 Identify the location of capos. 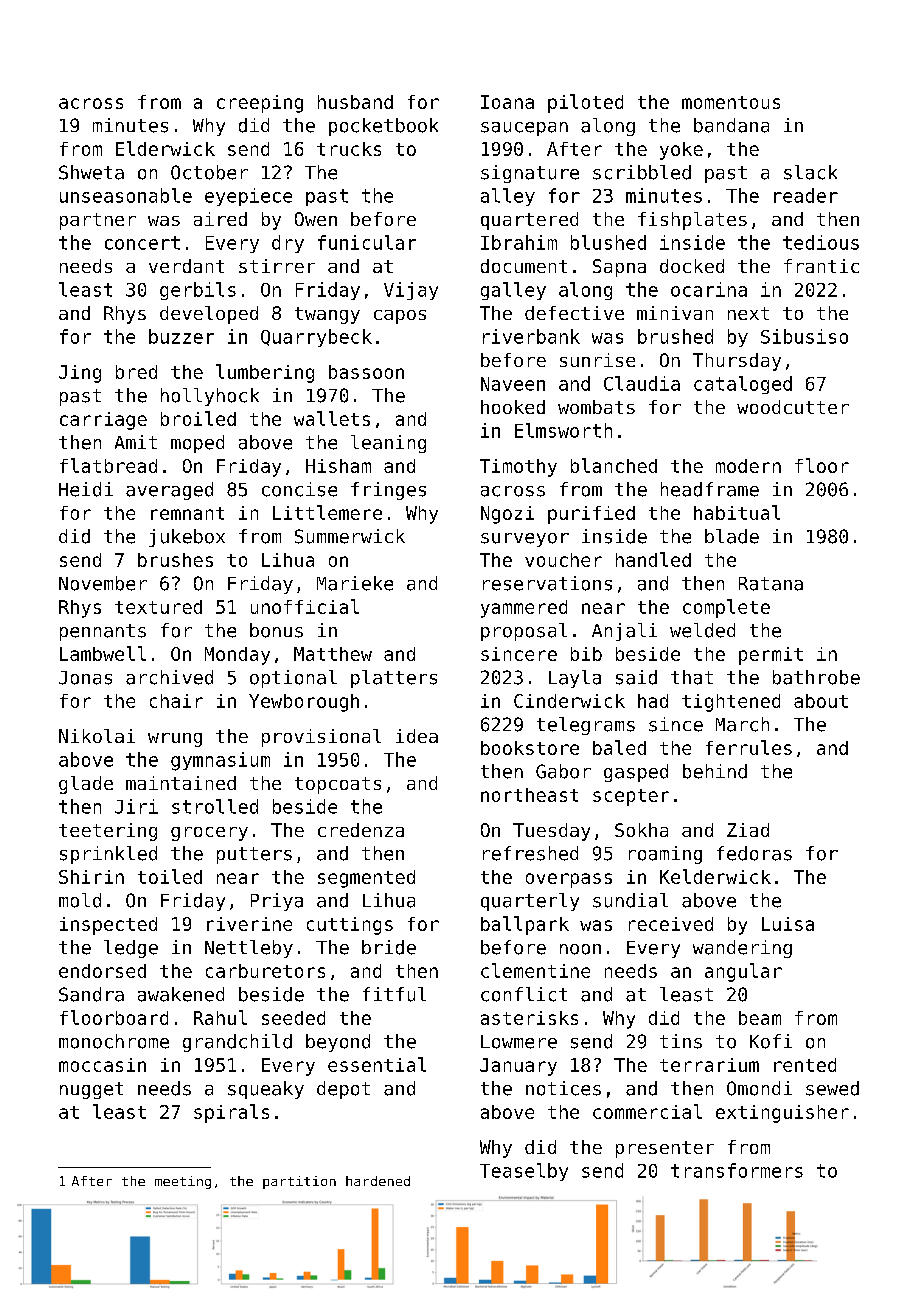
(400, 317).
